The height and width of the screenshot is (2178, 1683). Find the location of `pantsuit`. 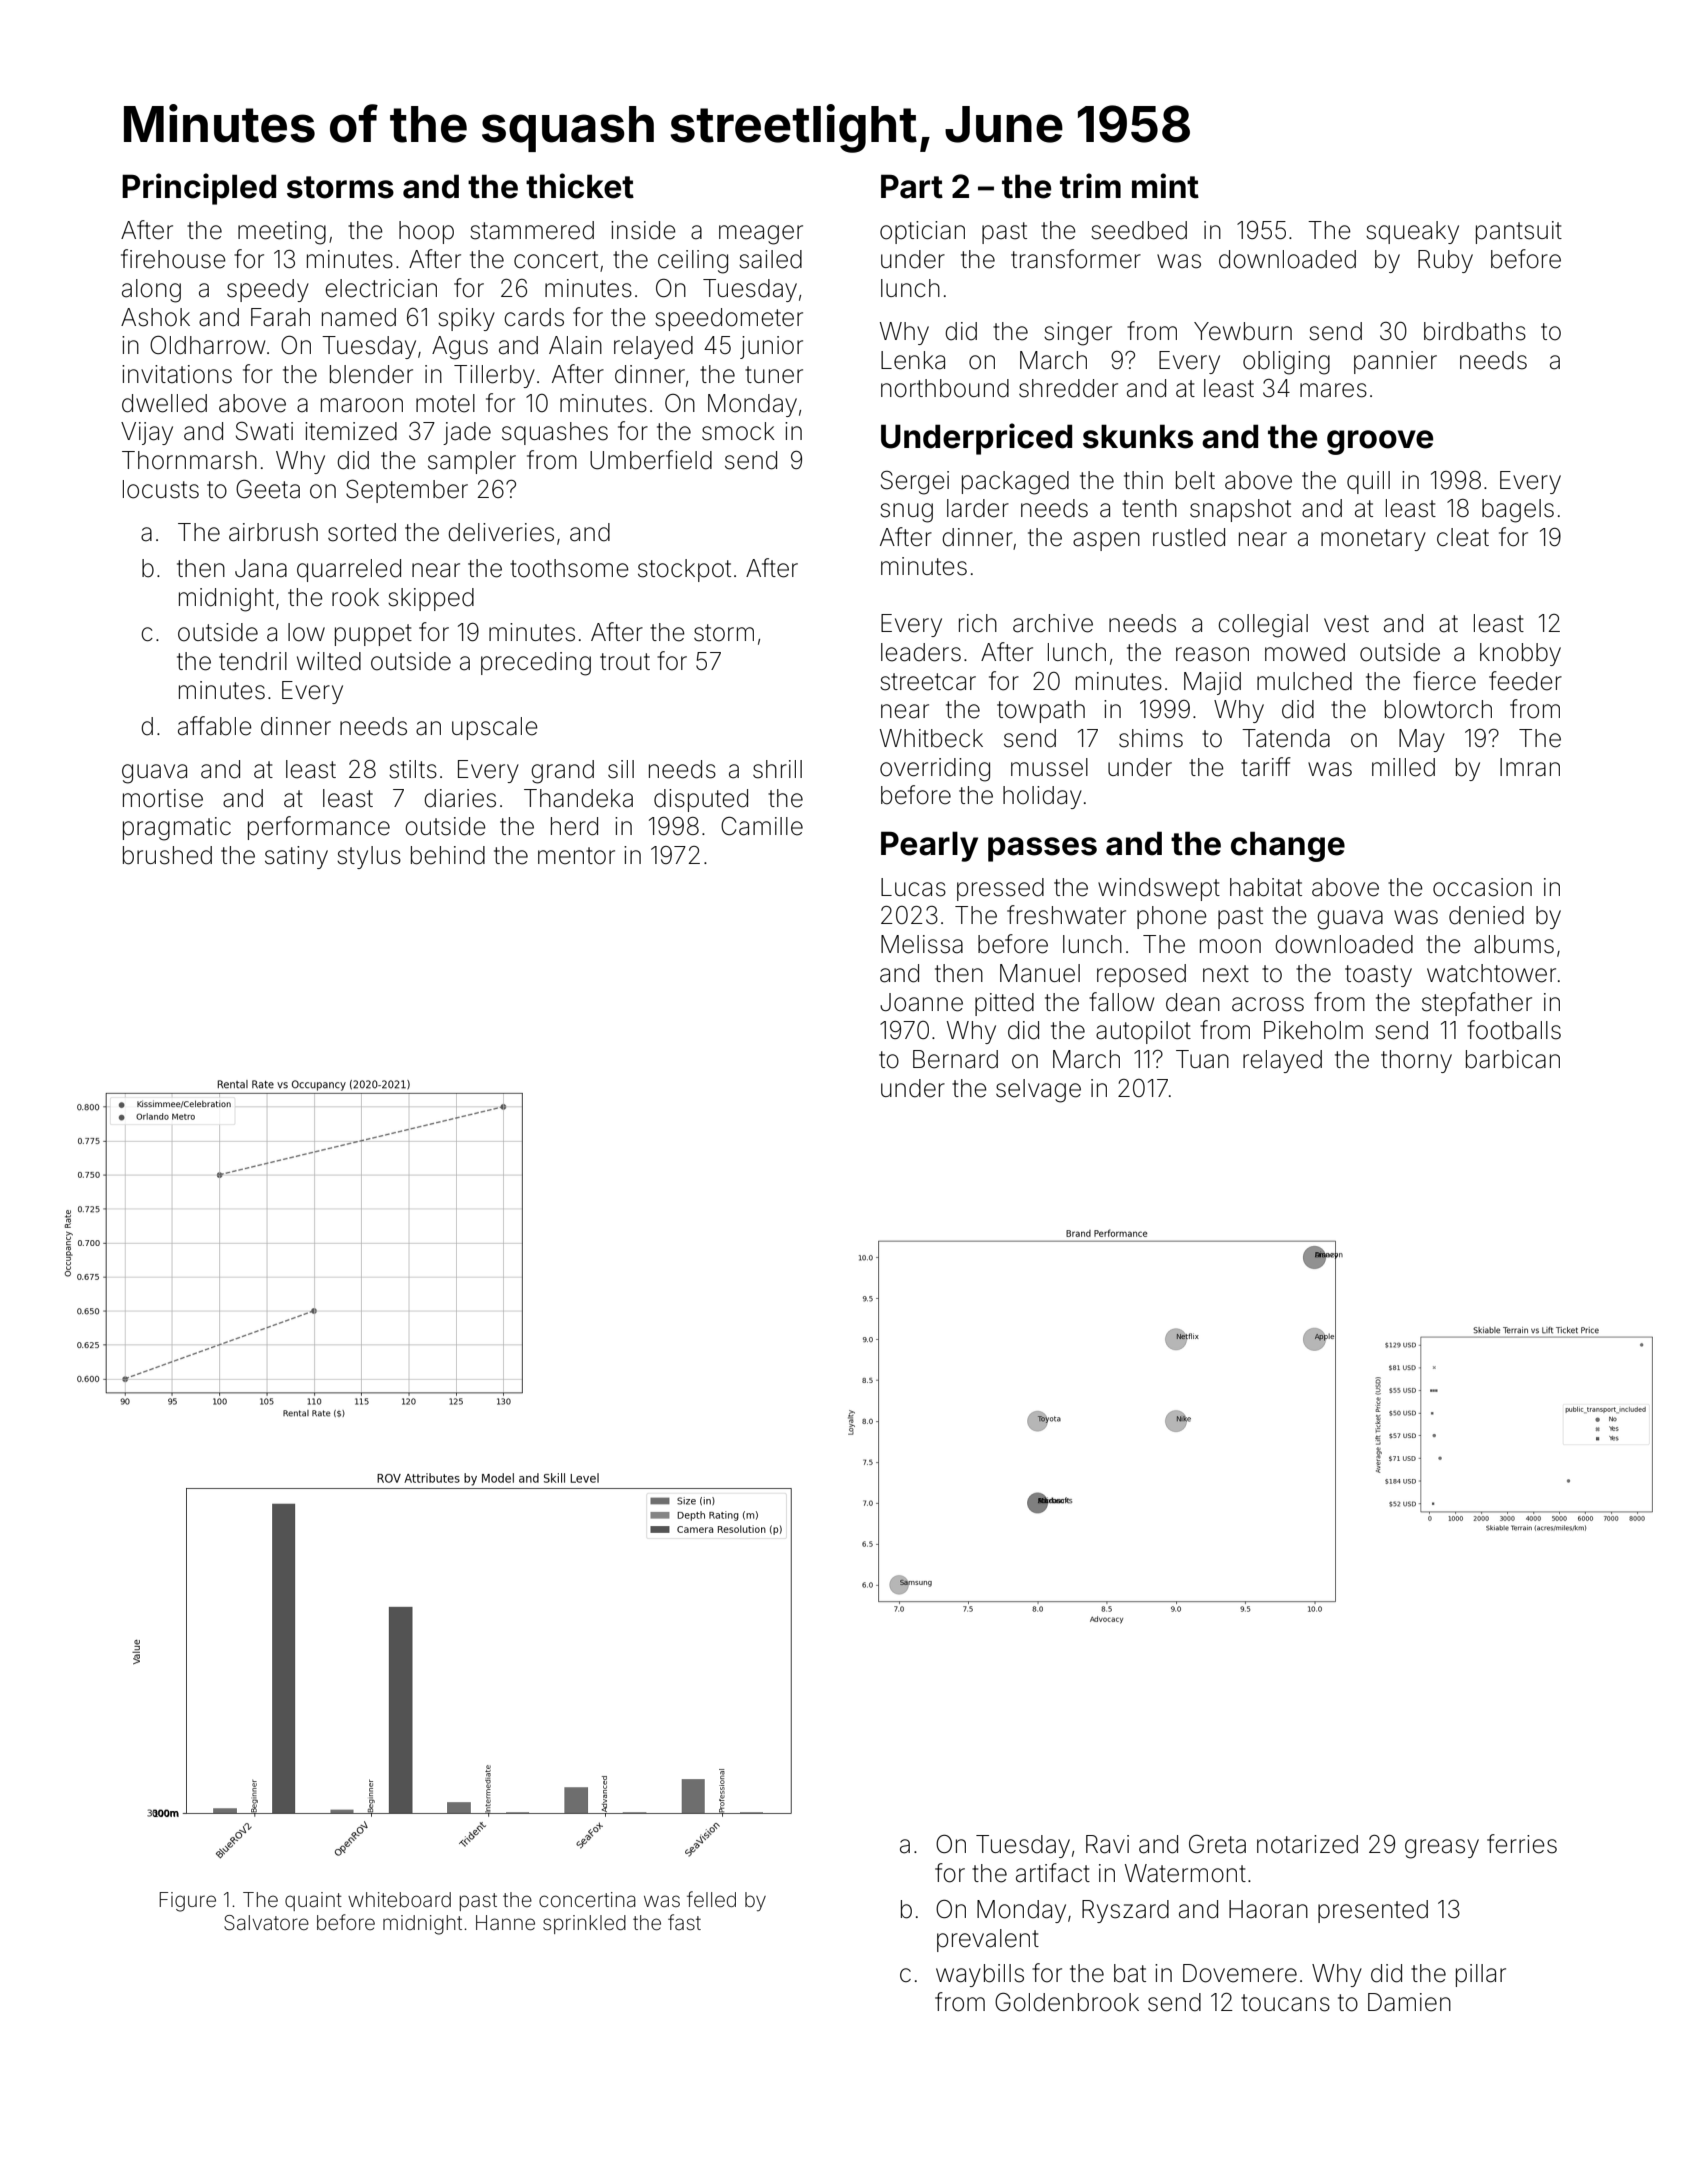

pantsuit is located at coordinates (1519, 232).
